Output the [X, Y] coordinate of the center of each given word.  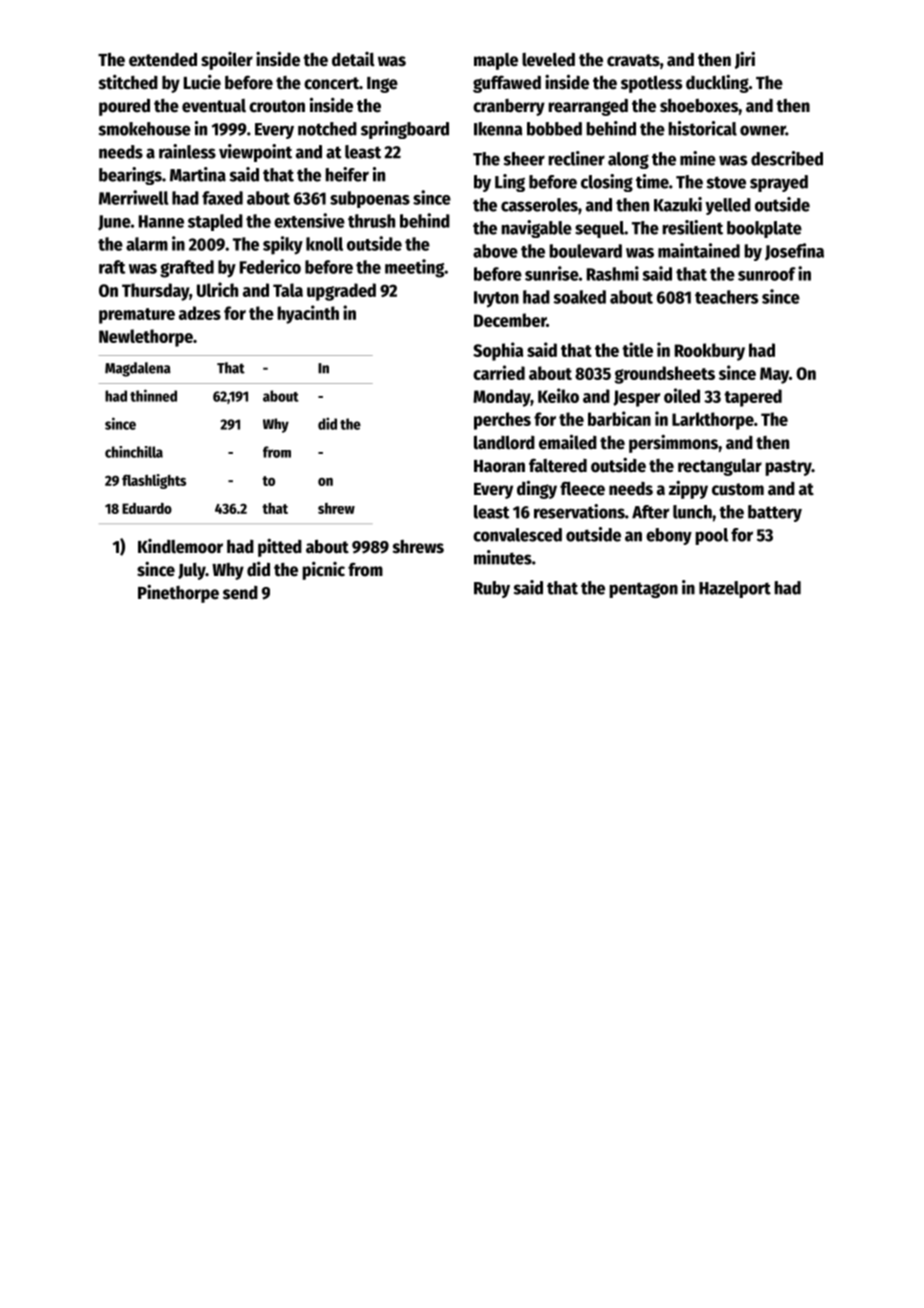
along [628, 160]
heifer [347, 174]
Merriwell [133, 197]
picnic [323, 571]
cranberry [509, 107]
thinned [153, 395]
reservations [579, 511]
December [510, 320]
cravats [633, 60]
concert [331, 83]
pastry [788, 468]
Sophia [498, 351]
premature [137, 316]
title [637, 349]
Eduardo [147, 508]
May [774, 375]
